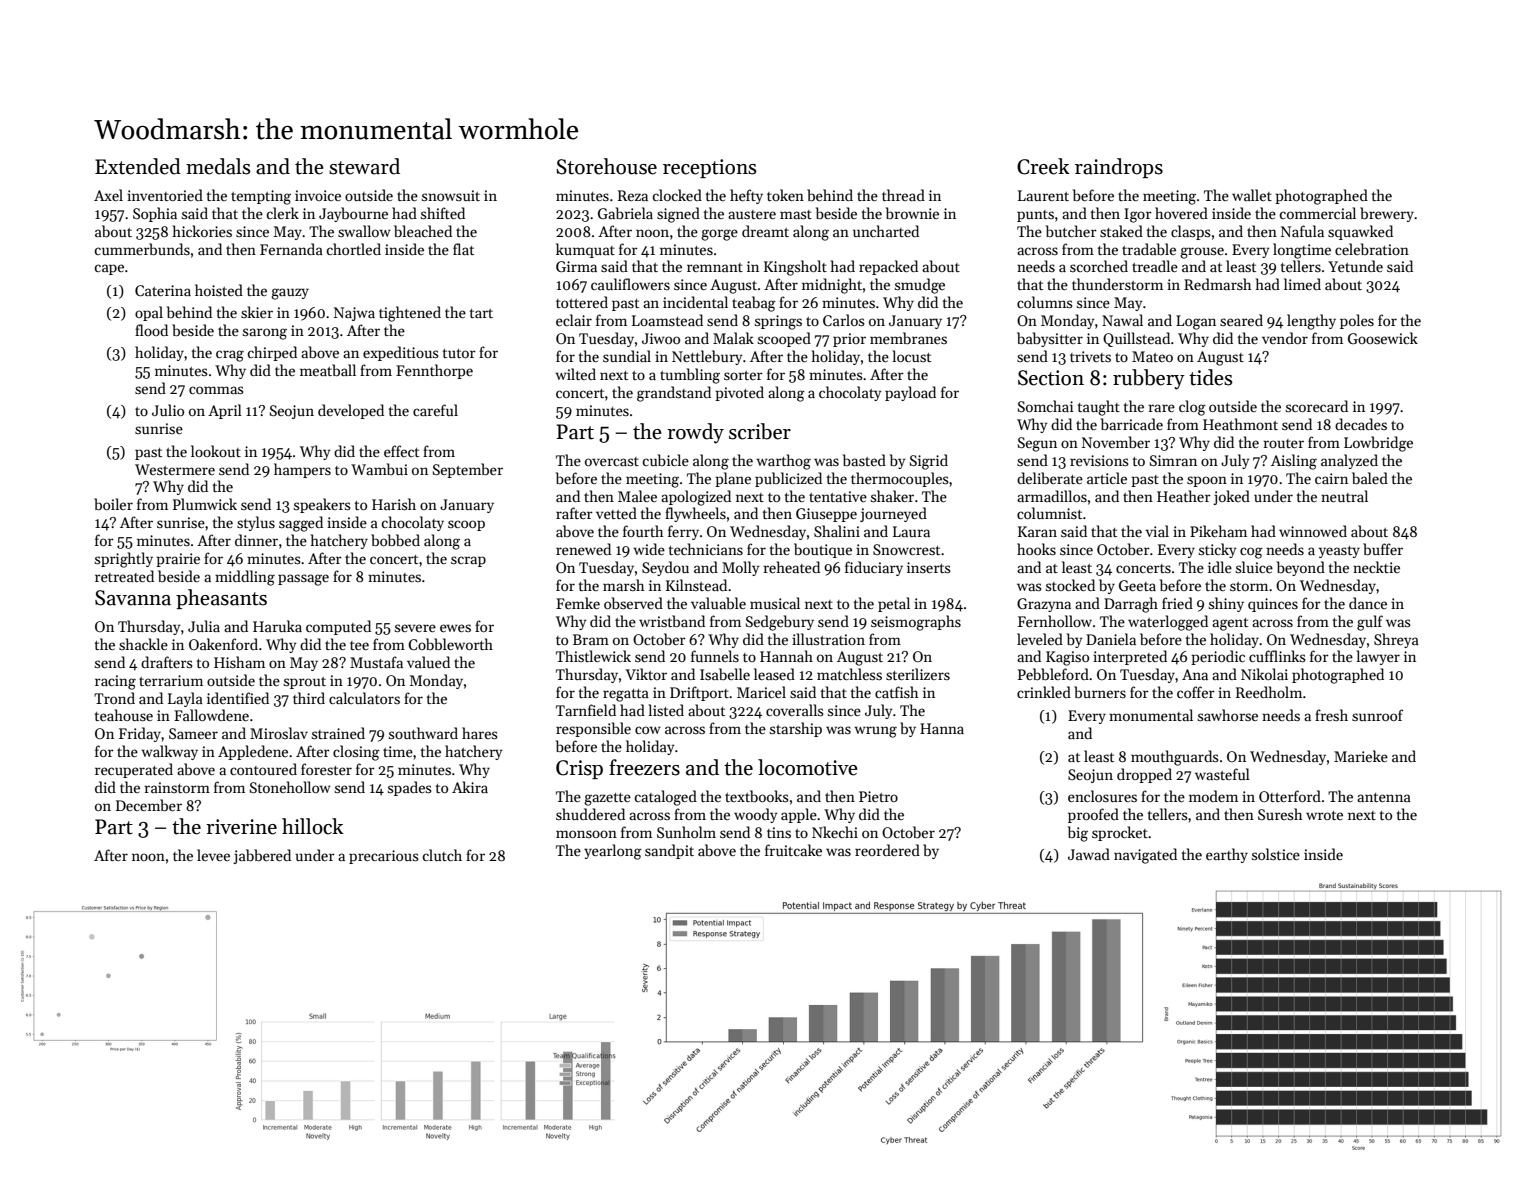  Describe the element at coordinates (606, 166) in the screenshot. I see `Storehouse` at that location.
